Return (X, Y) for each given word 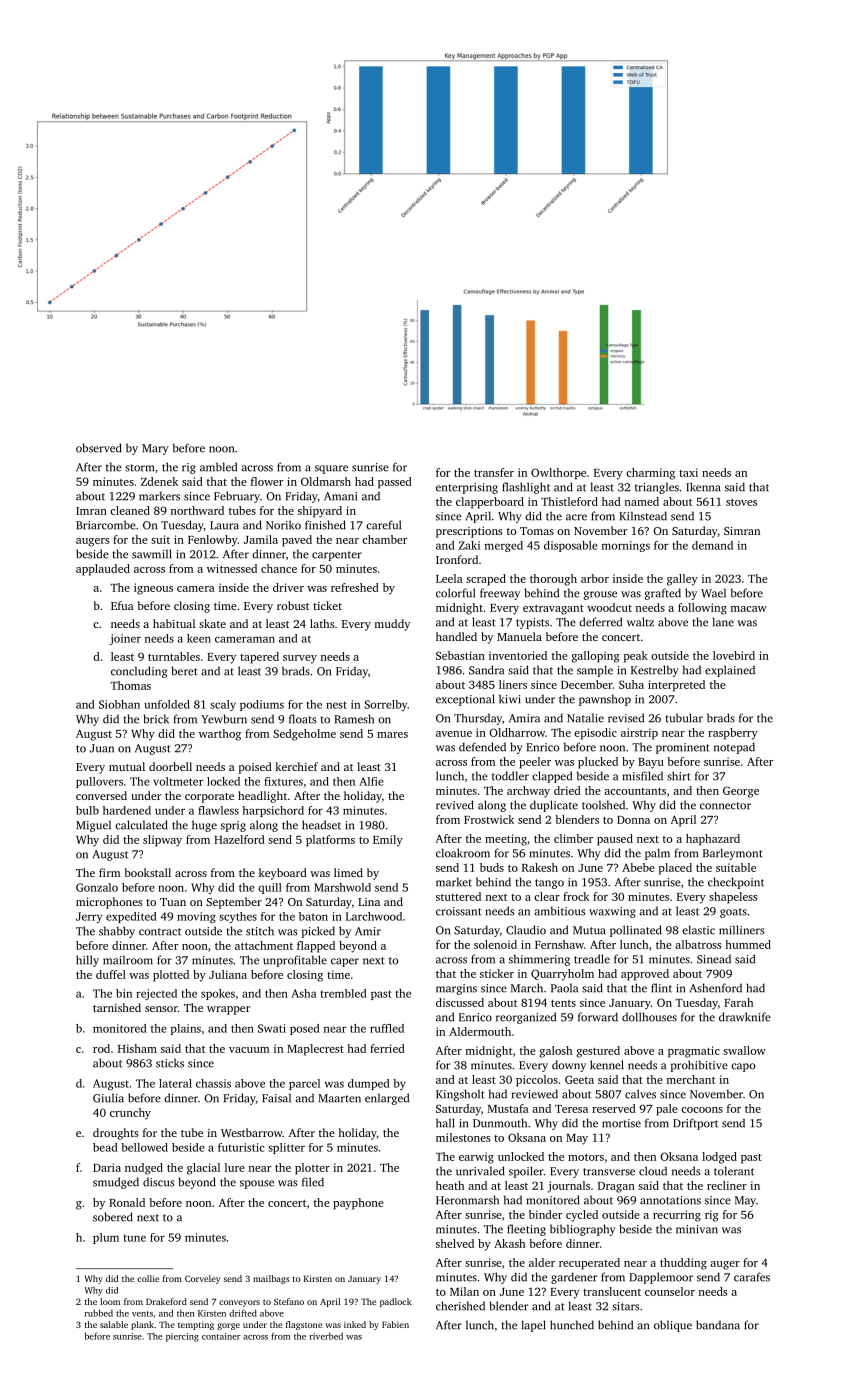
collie (148, 1278)
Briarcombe (106, 525)
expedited (131, 917)
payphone (358, 1204)
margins (456, 989)
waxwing (612, 912)
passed (395, 483)
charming (650, 474)
